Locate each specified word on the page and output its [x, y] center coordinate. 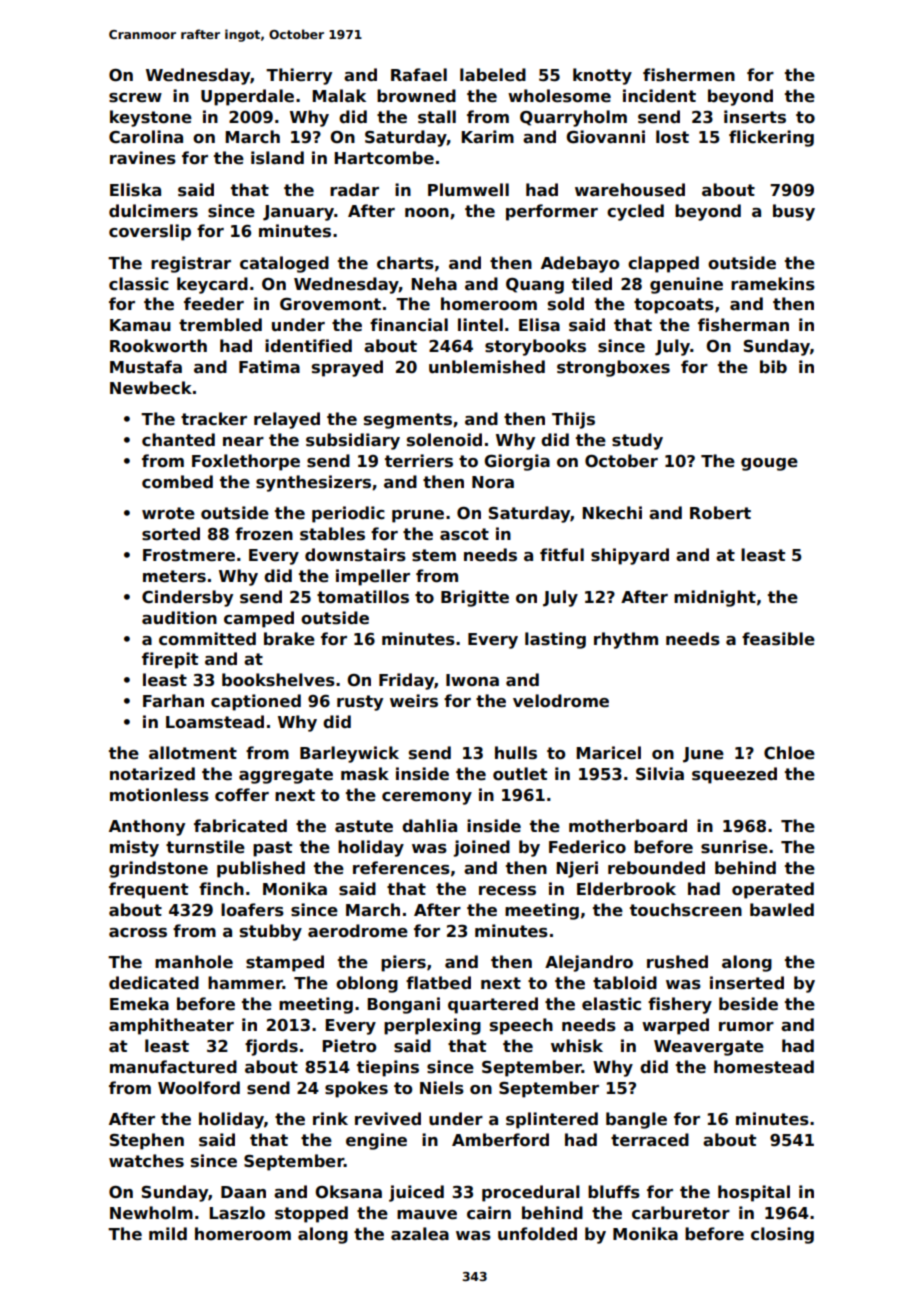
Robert [720, 513]
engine [376, 1141]
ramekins [773, 284]
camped [259, 619]
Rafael [419, 75]
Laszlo [237, 1213]
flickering [771, 138]
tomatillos [363, 597]
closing [782, 1235]
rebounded [656, 868]
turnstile [205, 847]
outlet [520, 774]
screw [135, 98]
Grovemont [330, 304]
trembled [220, 325]
